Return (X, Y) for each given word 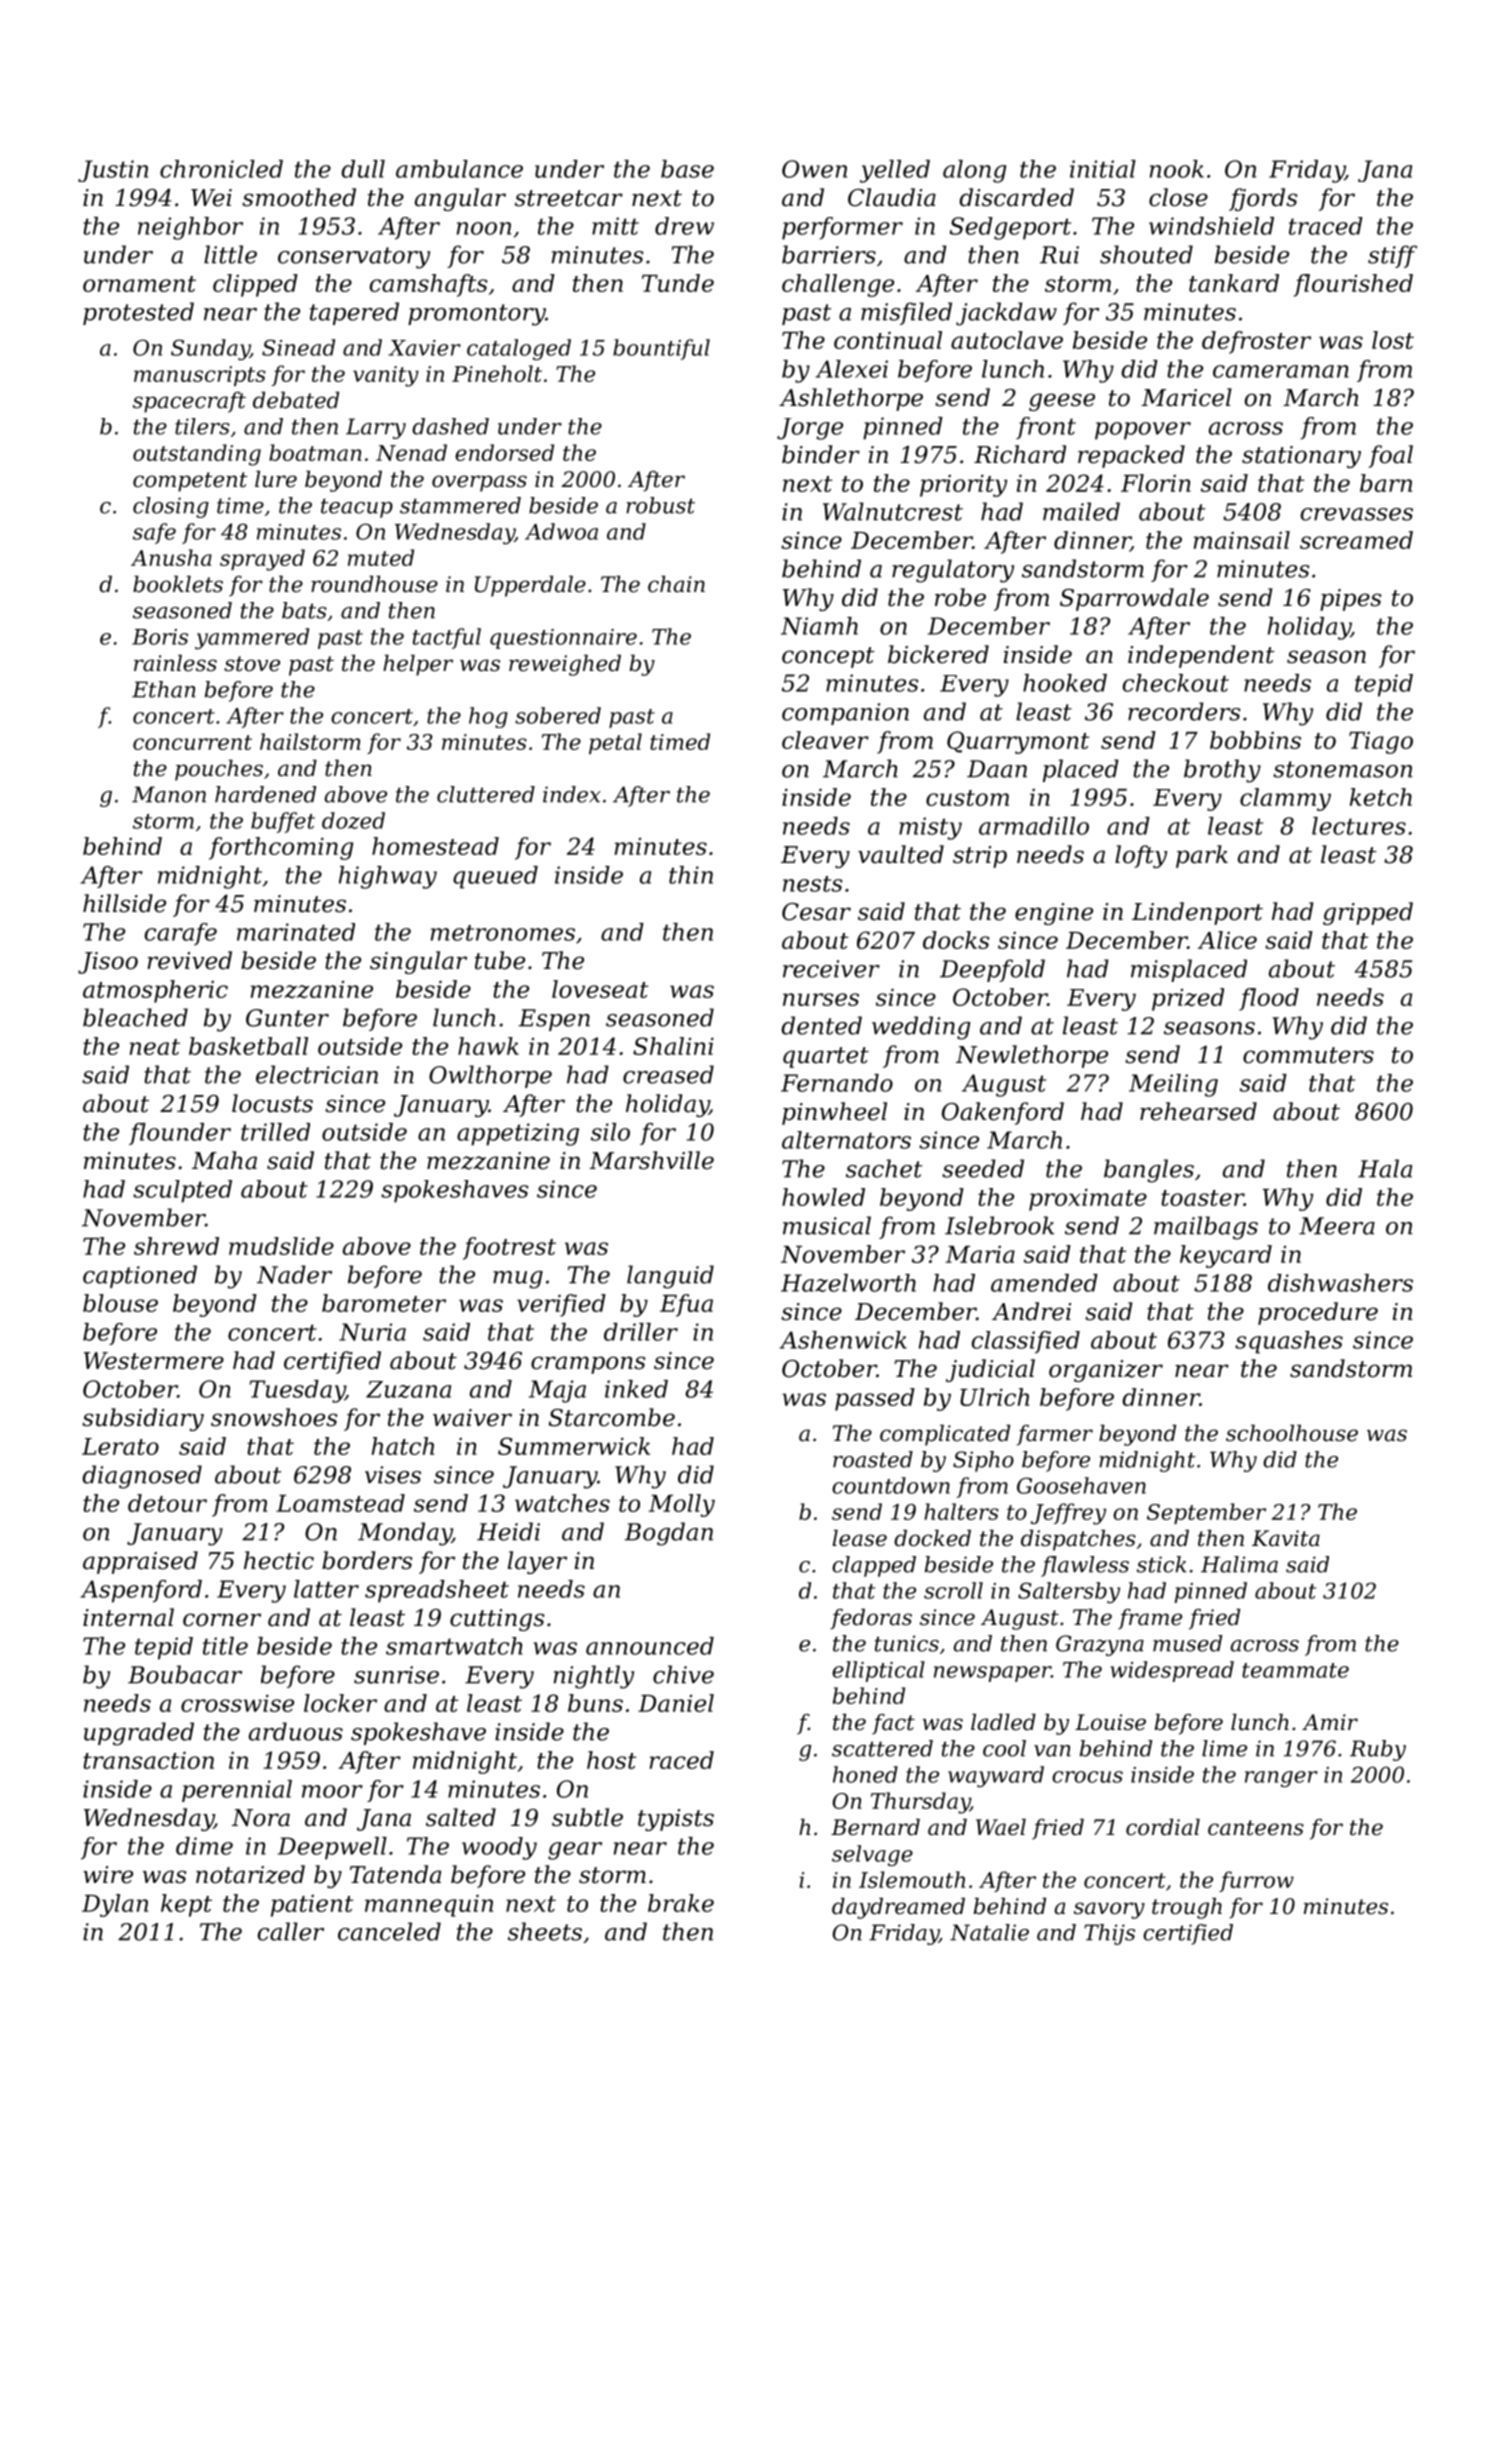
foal (1390, 456)
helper (418, 665)
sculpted (182, 1191)
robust (660, 505)
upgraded (139, 1734)
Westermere (154, 1361)
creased (668, 1074)
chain (676, 584)
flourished (1353, 285)
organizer (1106, 1371)
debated (296, 400)
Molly (682, 1505)
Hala (1385, 1168)
